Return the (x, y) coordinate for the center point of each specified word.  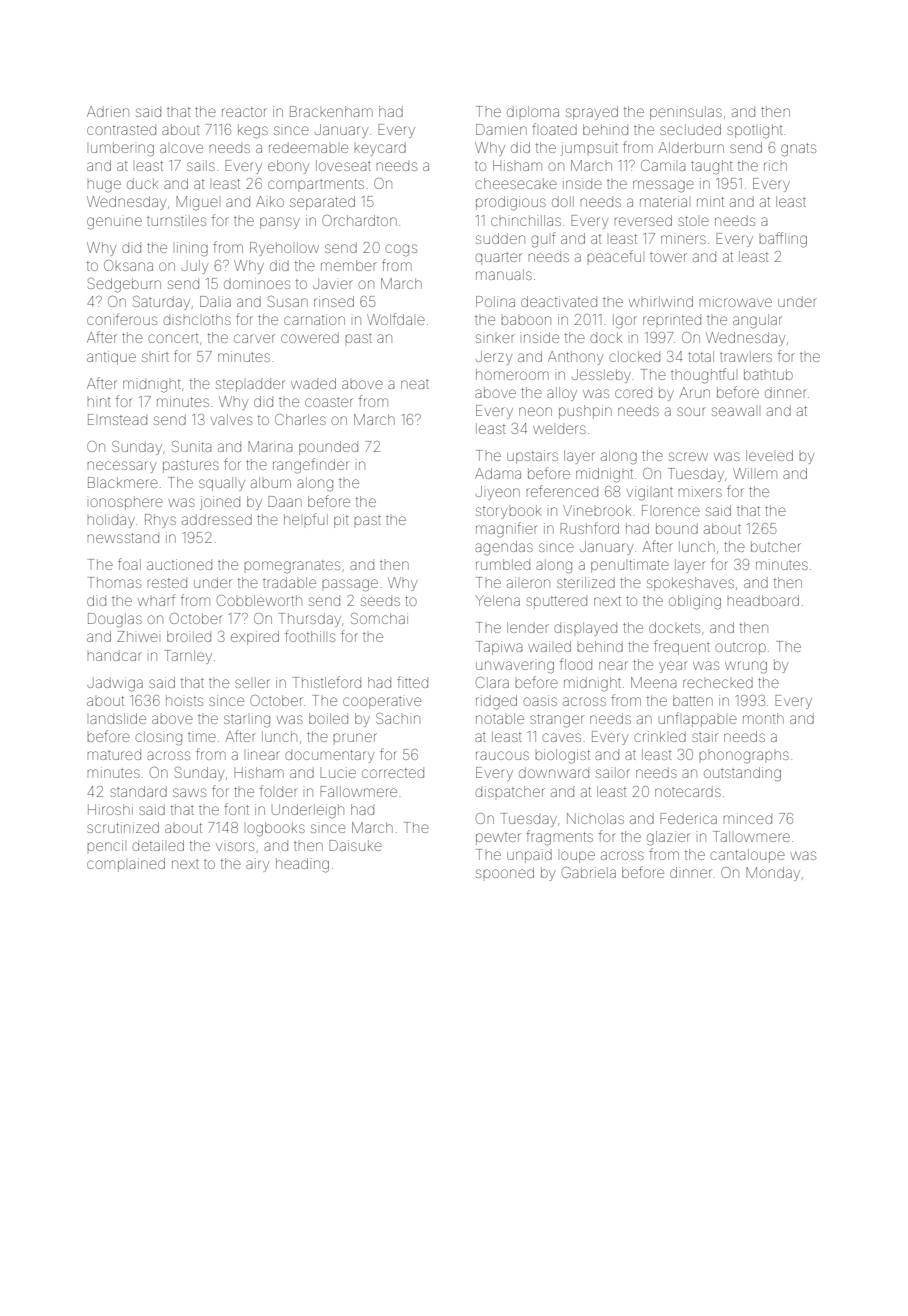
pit (341, 521)
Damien (501, 129)
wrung (746, 667)
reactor (244, 112)
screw (688, 456)
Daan (285, 501)
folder (279, 791)
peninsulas (686, 113)
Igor (625, 321)
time (202, 737)
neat (415, 384)
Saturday (161, 303)
